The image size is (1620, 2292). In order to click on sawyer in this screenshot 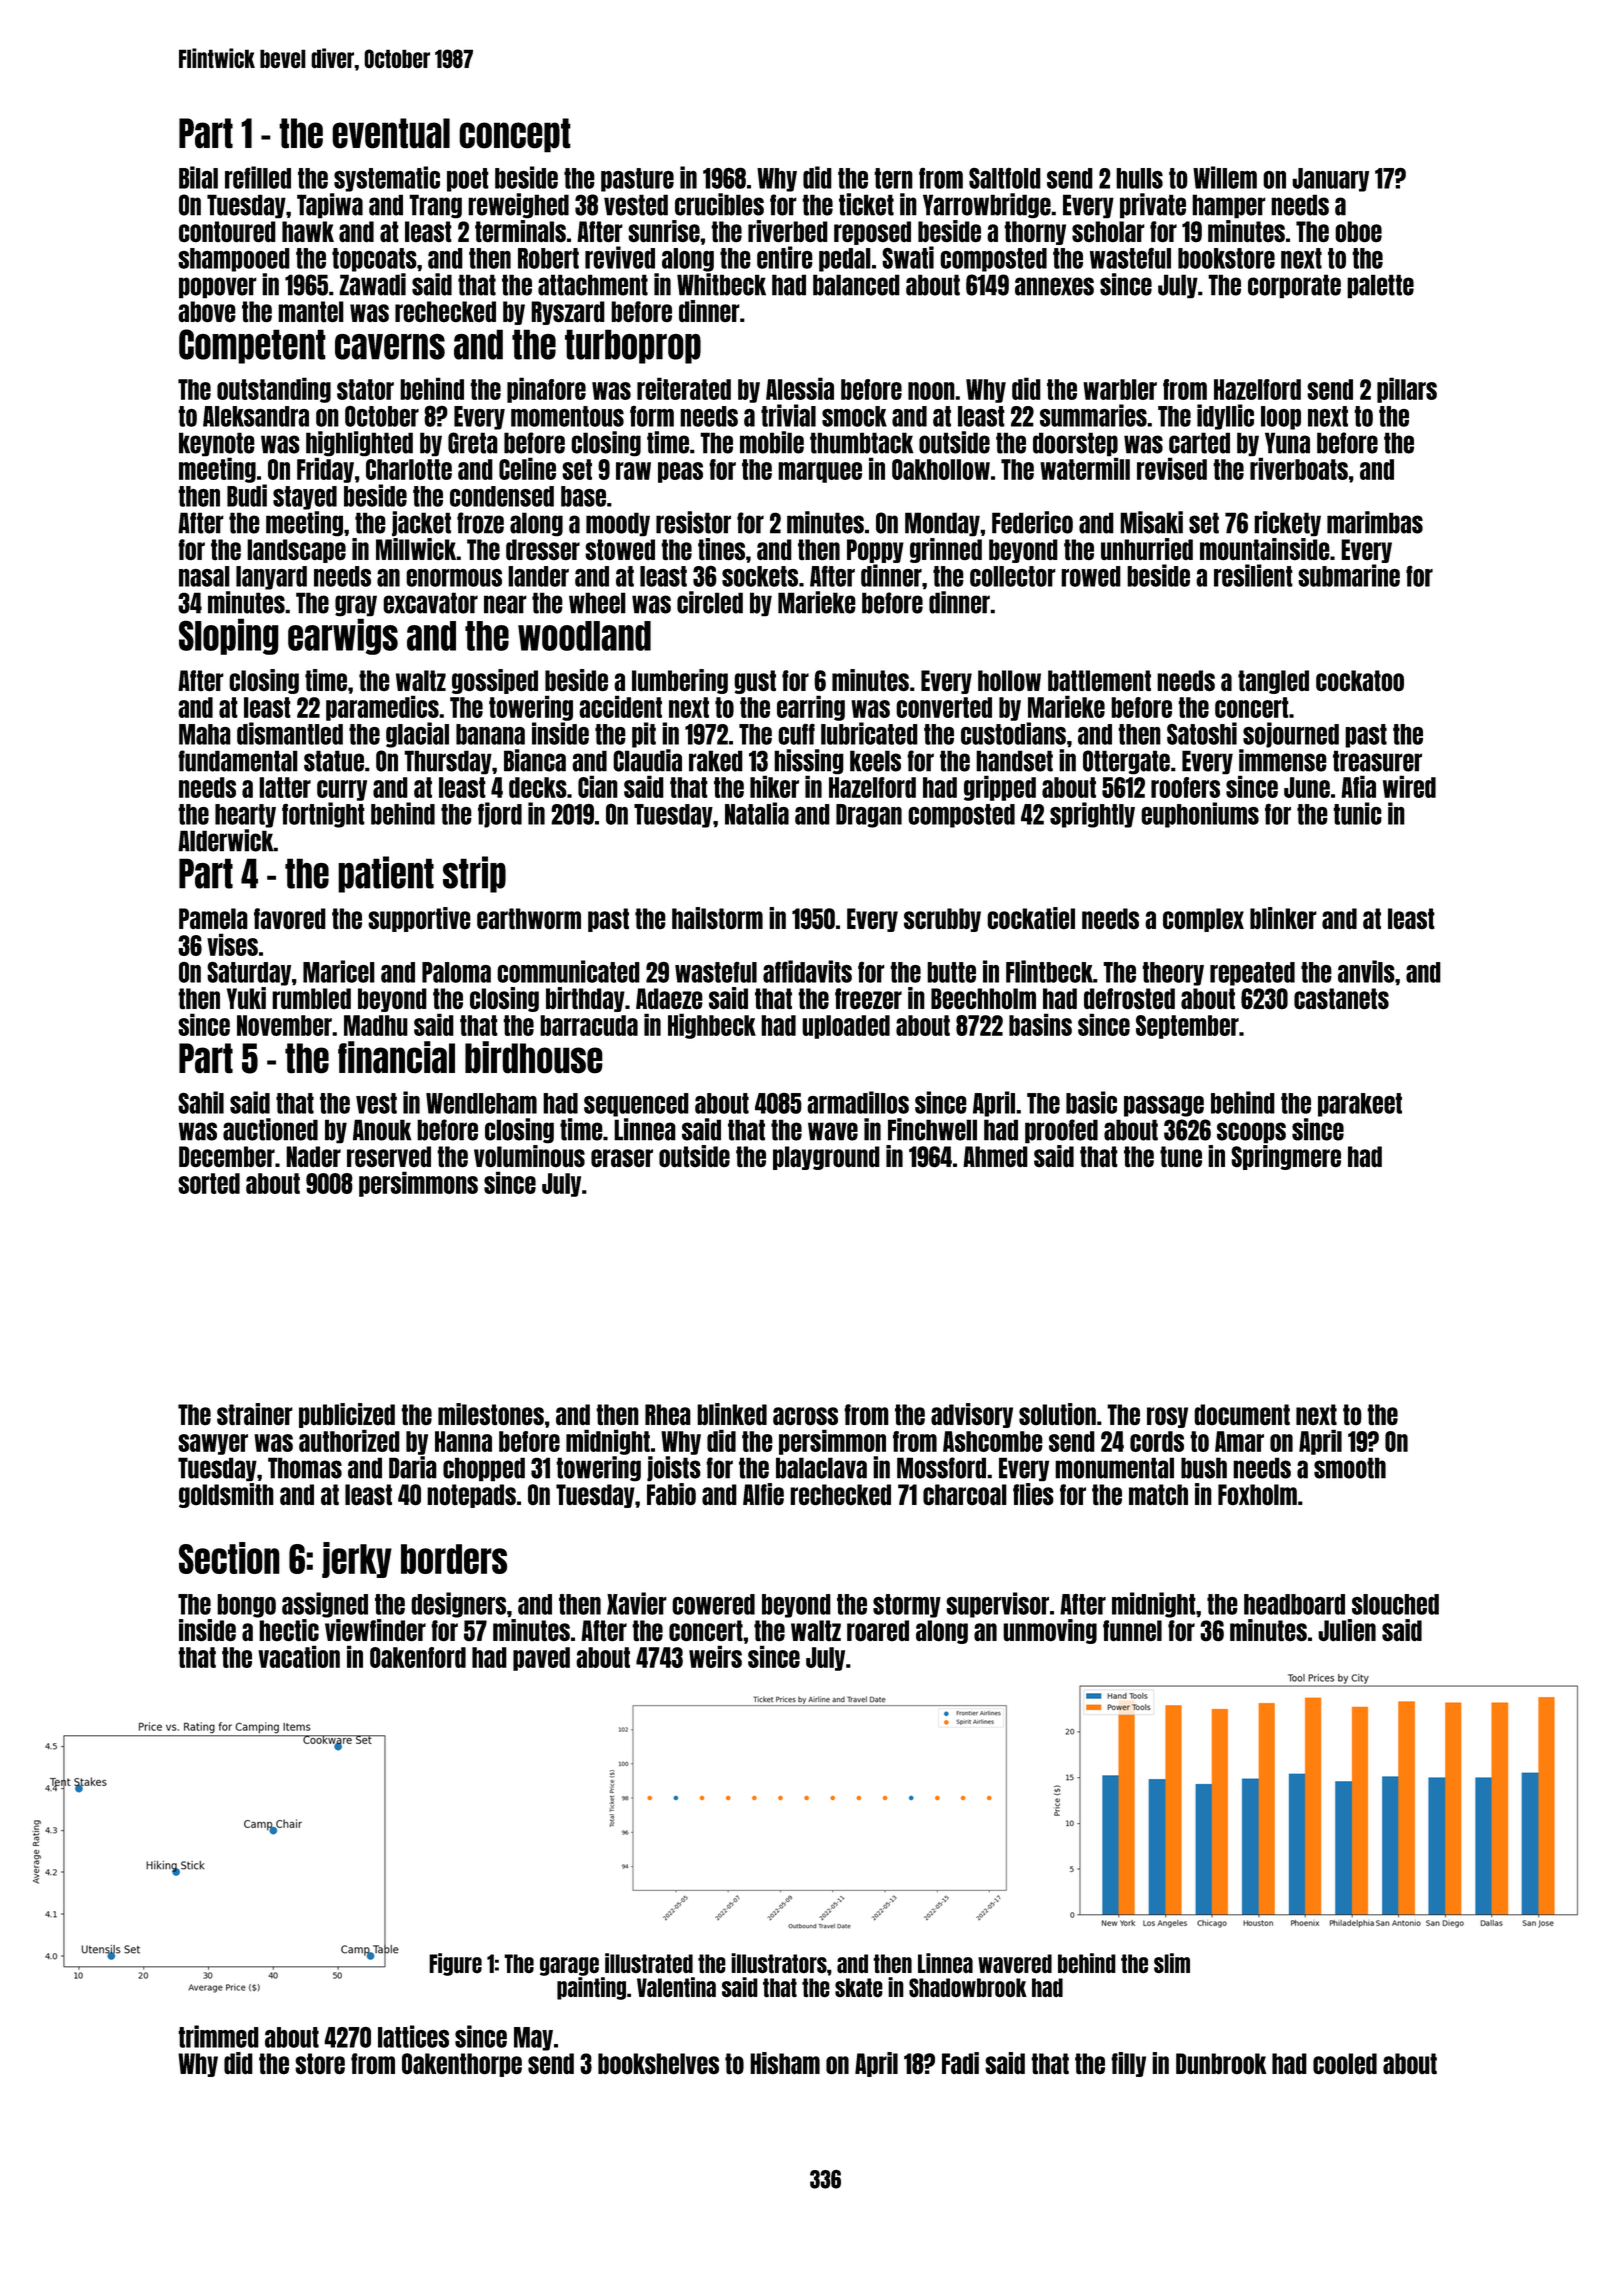, I will do `click(213, 1444)`.
